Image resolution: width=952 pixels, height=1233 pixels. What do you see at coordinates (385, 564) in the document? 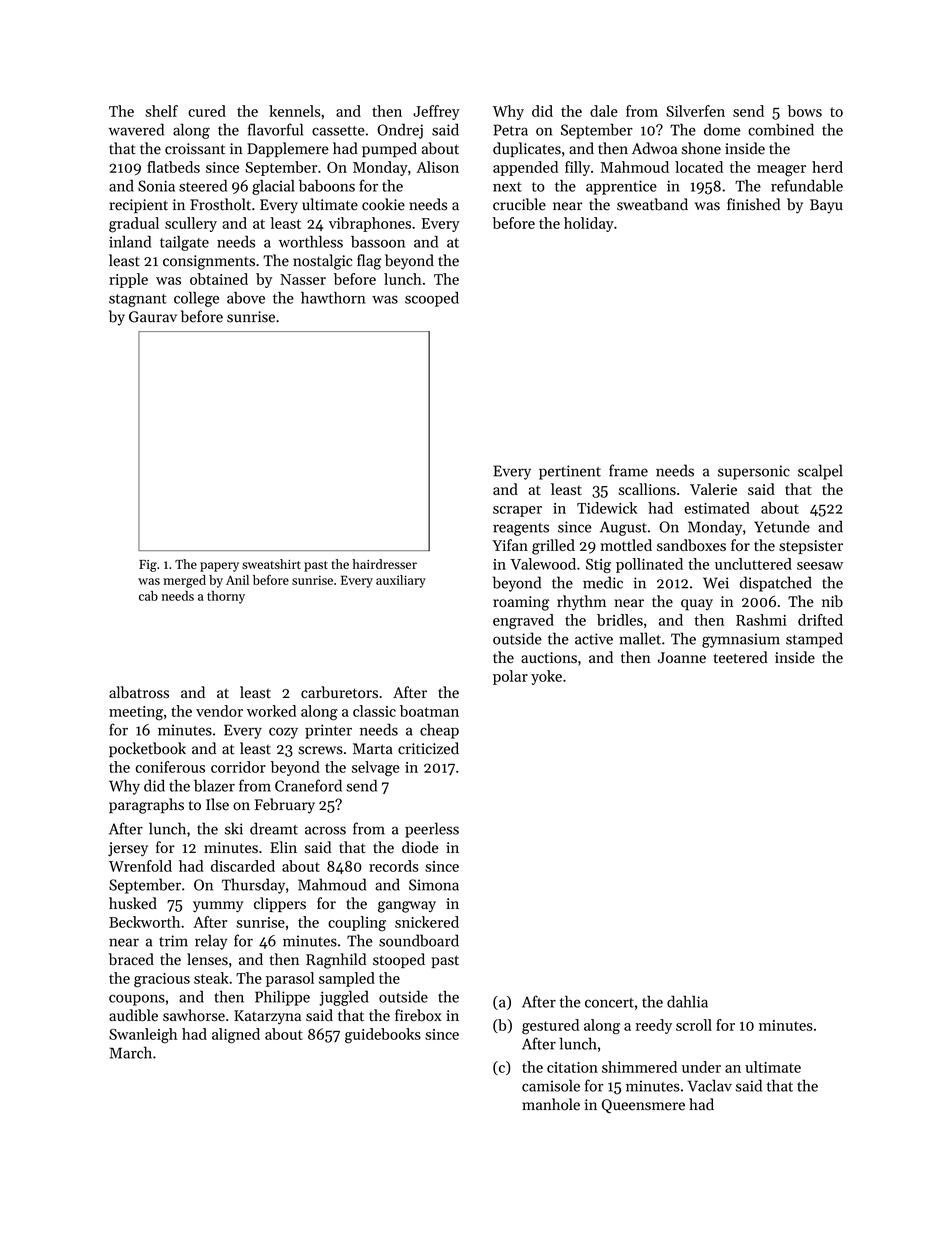
I see `hairdresser` at bounding box center [385, 564].
